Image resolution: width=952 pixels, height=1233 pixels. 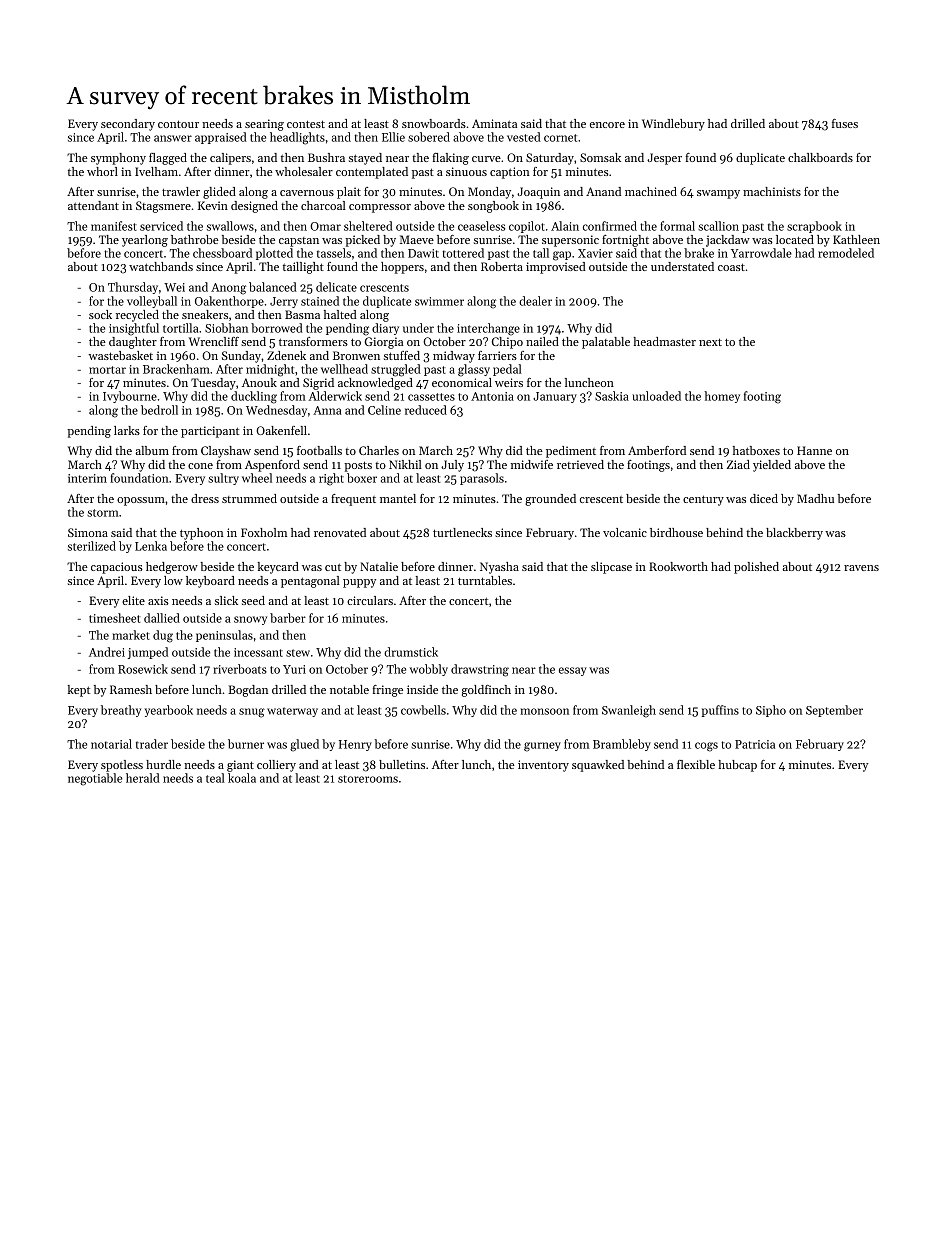 What do you see at coordinates (242, 778) in the screenshot?
I see `koala` at bounding box center [242, 778].
